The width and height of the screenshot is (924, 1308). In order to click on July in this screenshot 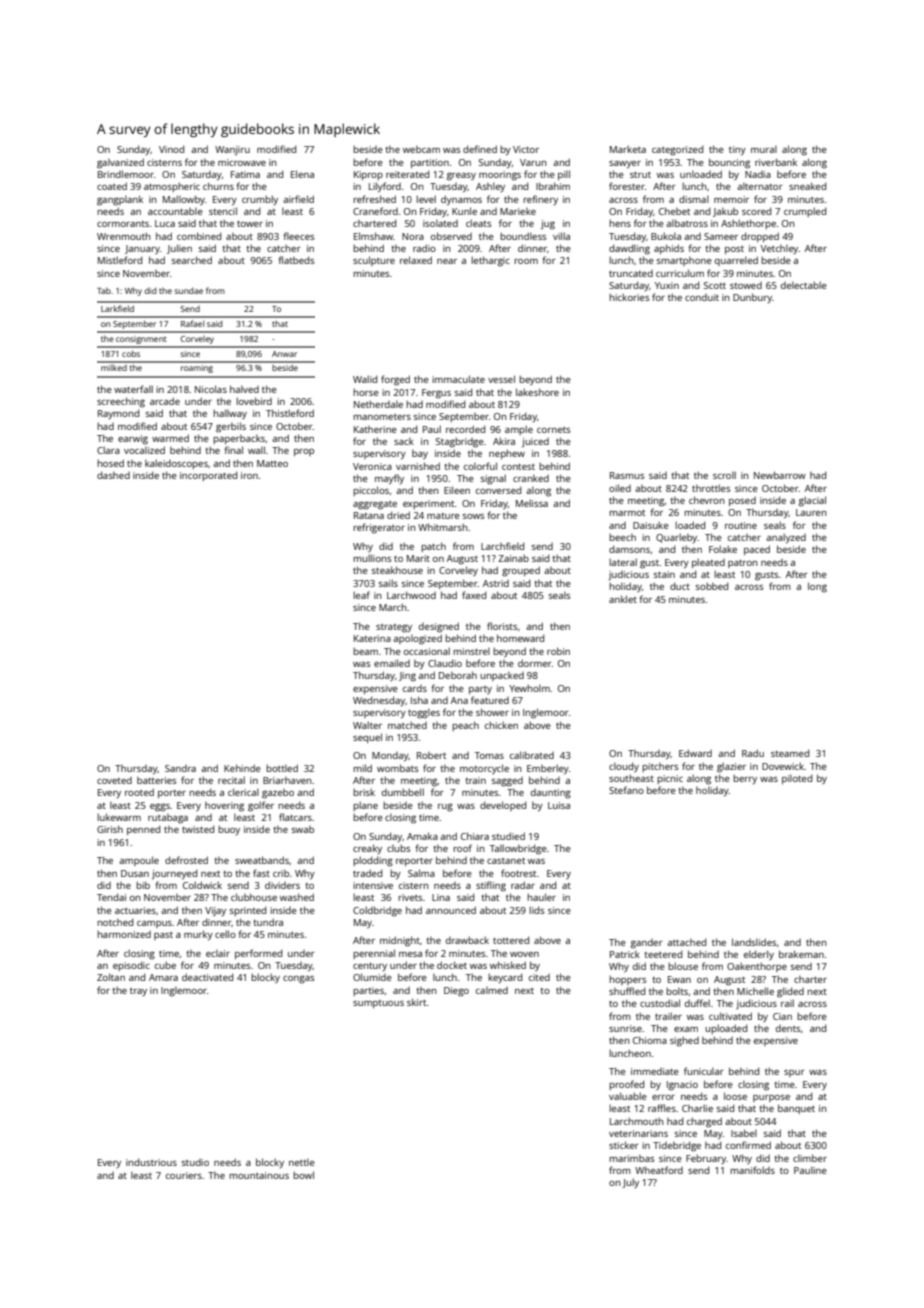, I will do `click(630, 1183)`.
